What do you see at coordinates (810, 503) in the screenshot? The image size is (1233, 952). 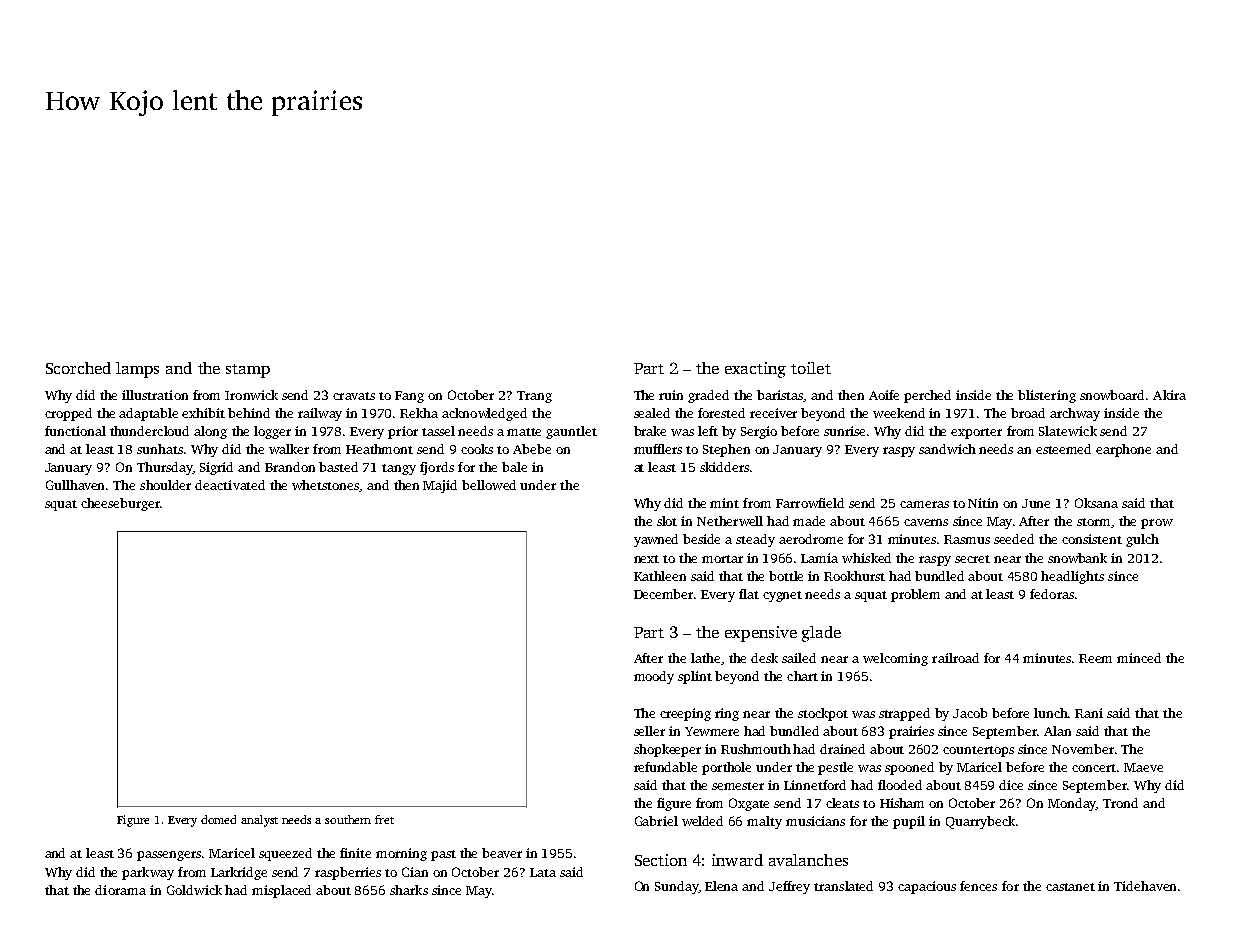 I see `Farrowfield` at bounding box center [810, 503].
